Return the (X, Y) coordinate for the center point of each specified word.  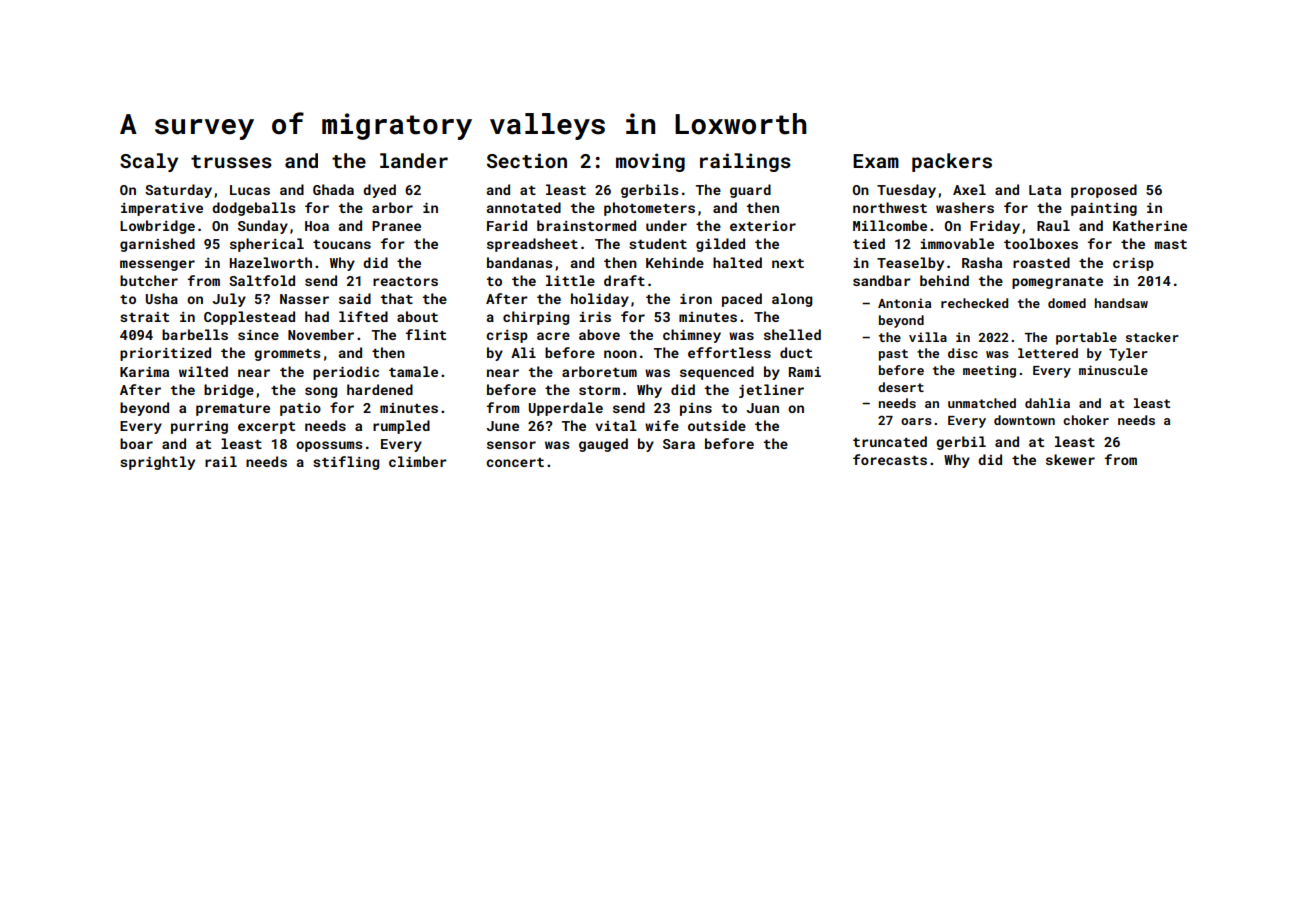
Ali (523, 352)
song (321, 392)
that (397, 298)
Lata (1045, 190)
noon (620, 354)
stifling (346, 463)
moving (650, 162)
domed (1067, 303)
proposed (1104, 191)
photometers (649, 209)
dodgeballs (254, 209)
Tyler (1128, 354)
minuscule (1113, 370)
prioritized (165, 354)
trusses (231, 161)
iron (696, 299)
